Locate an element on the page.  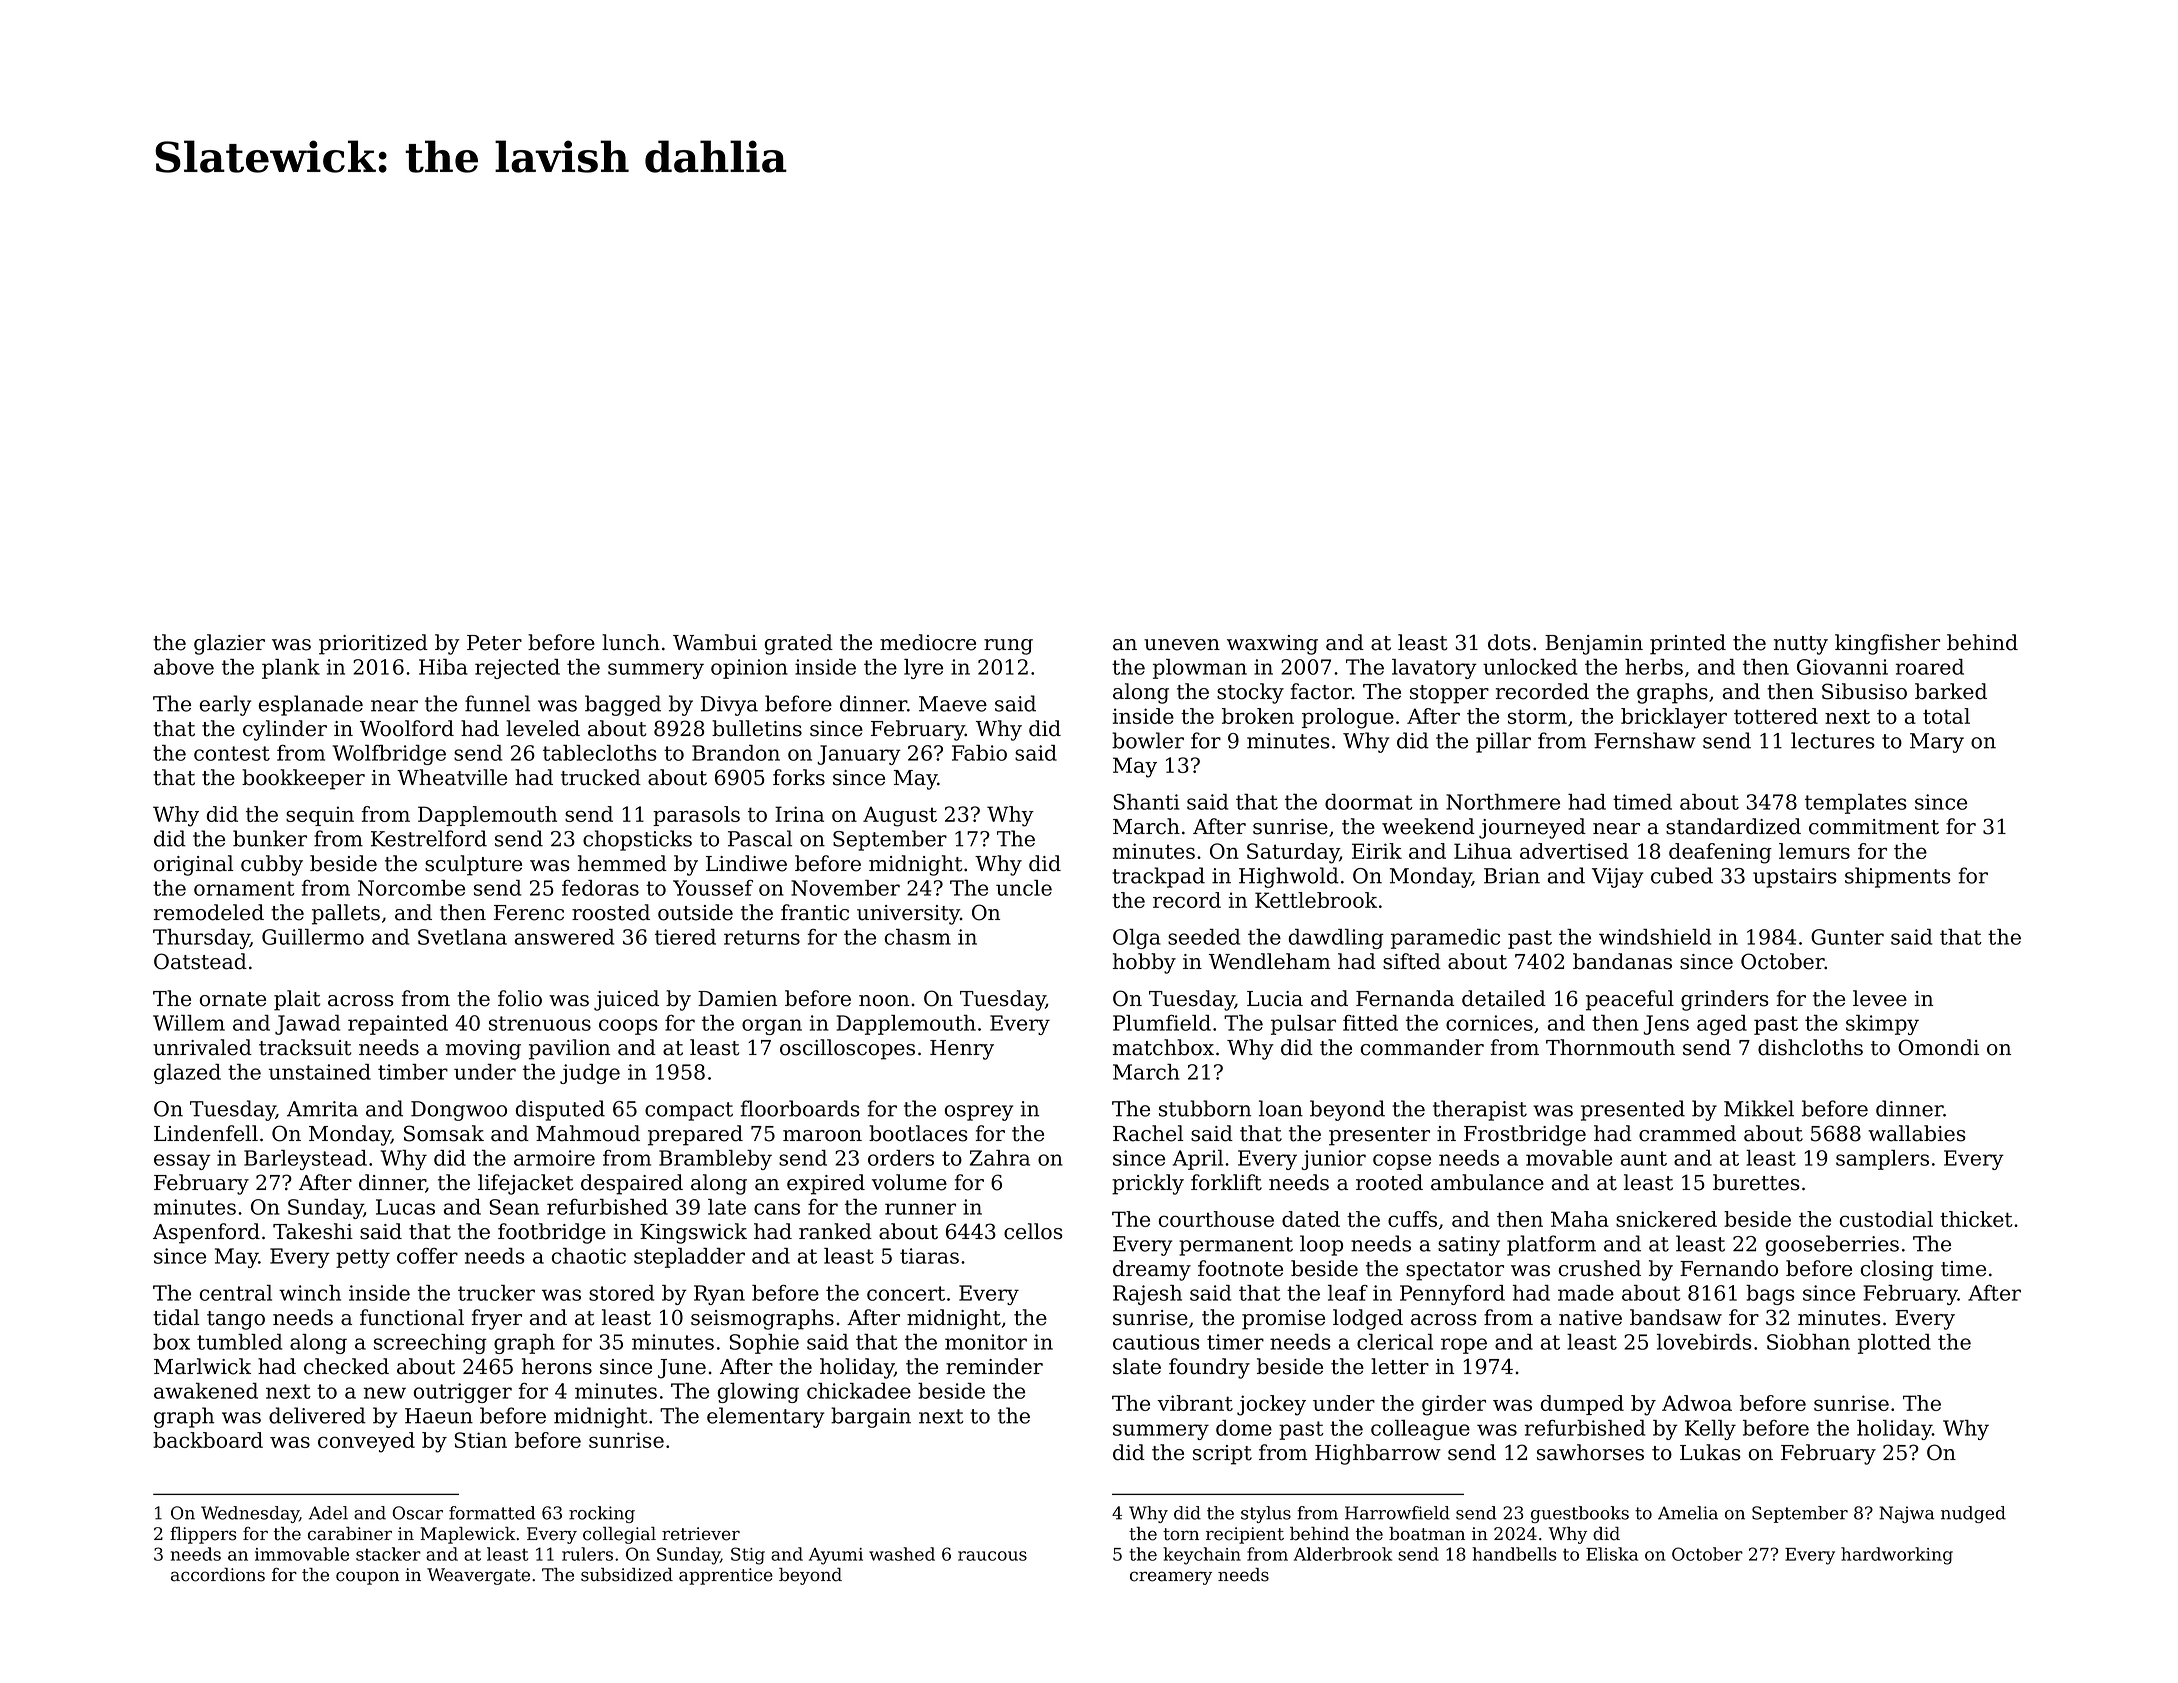
lovebirds is located at coordinates (1704, 1342).
